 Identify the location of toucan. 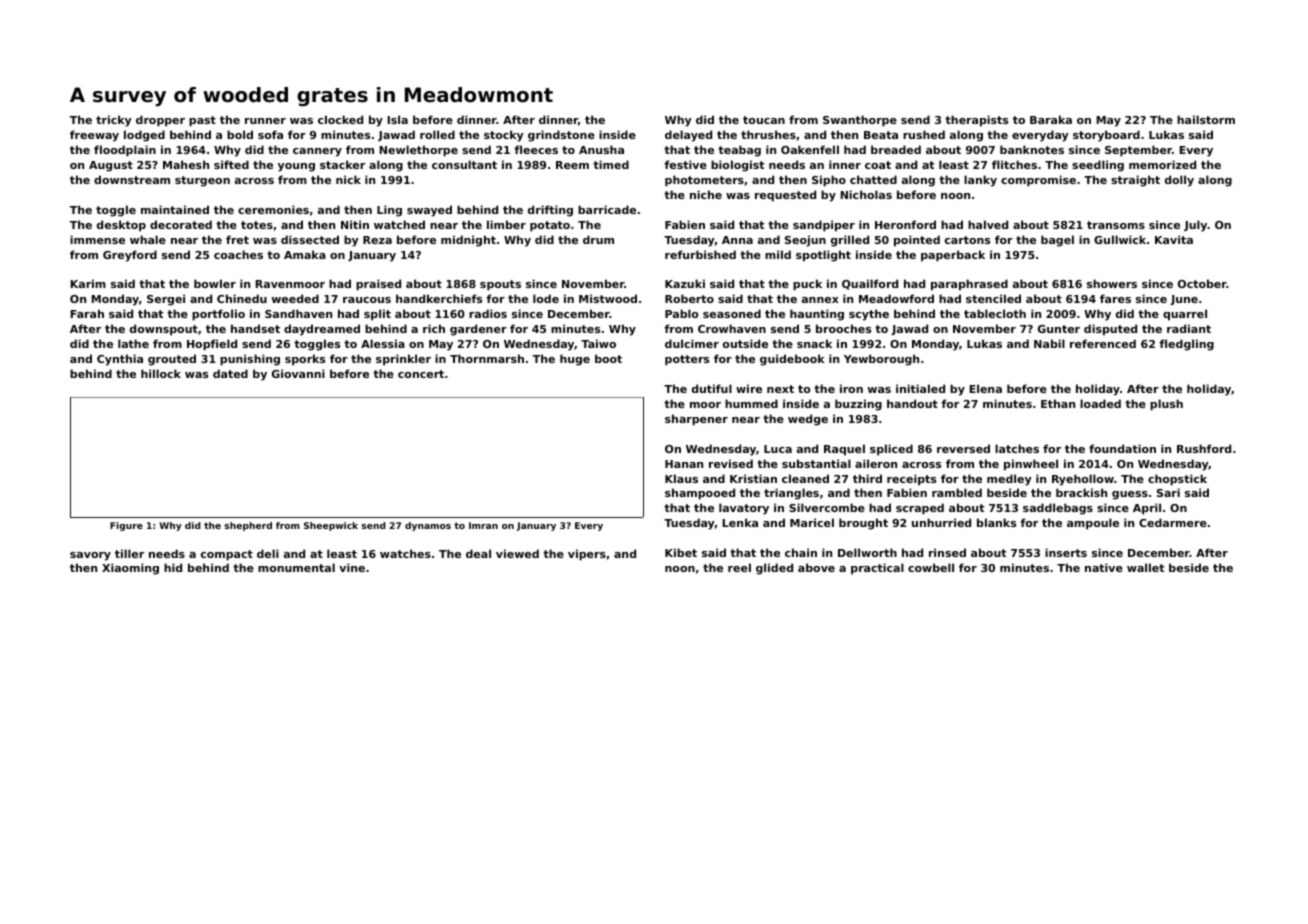
(764, 120).
